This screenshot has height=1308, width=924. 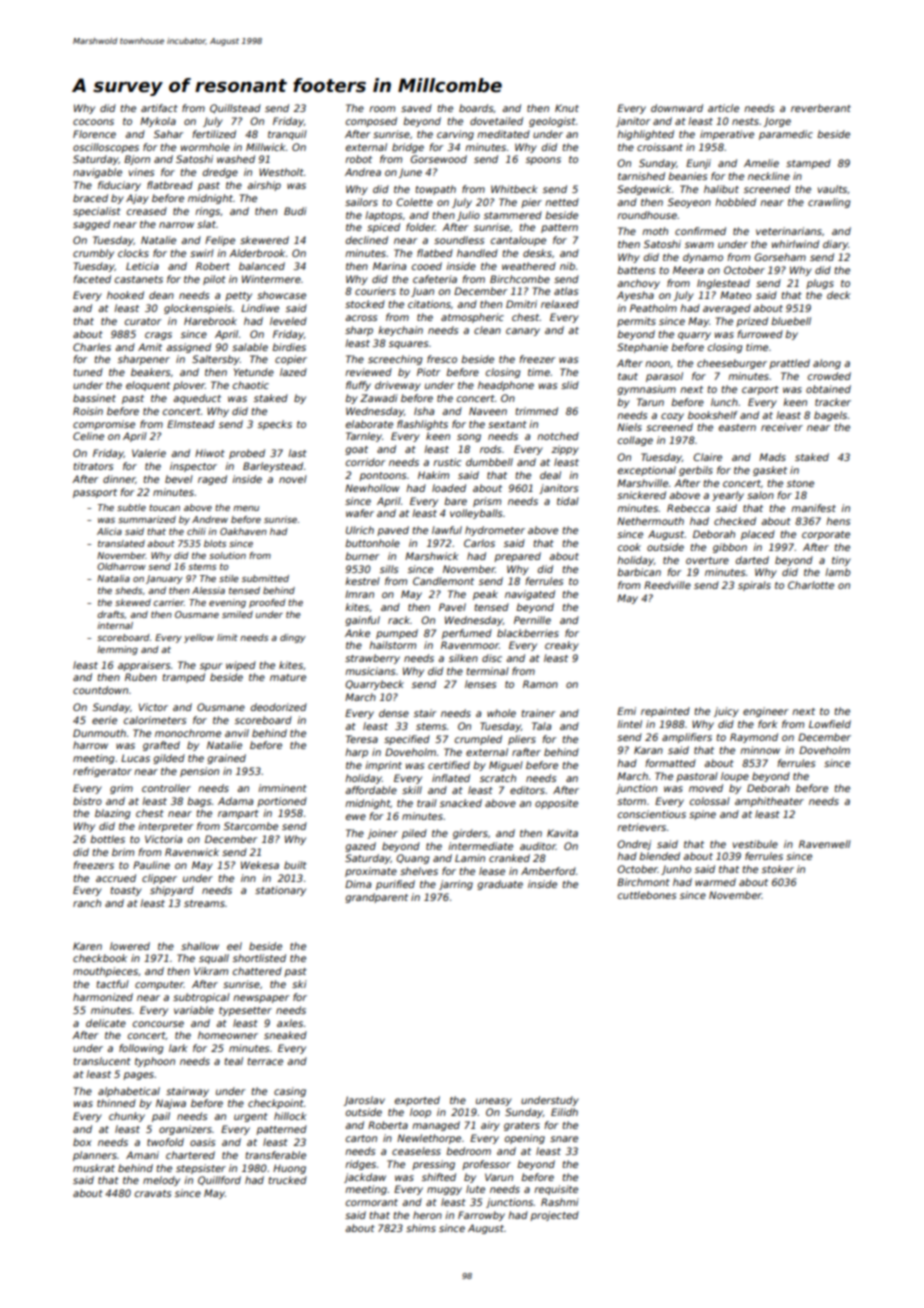 I want to click on across, so click(x=361, y=318).
